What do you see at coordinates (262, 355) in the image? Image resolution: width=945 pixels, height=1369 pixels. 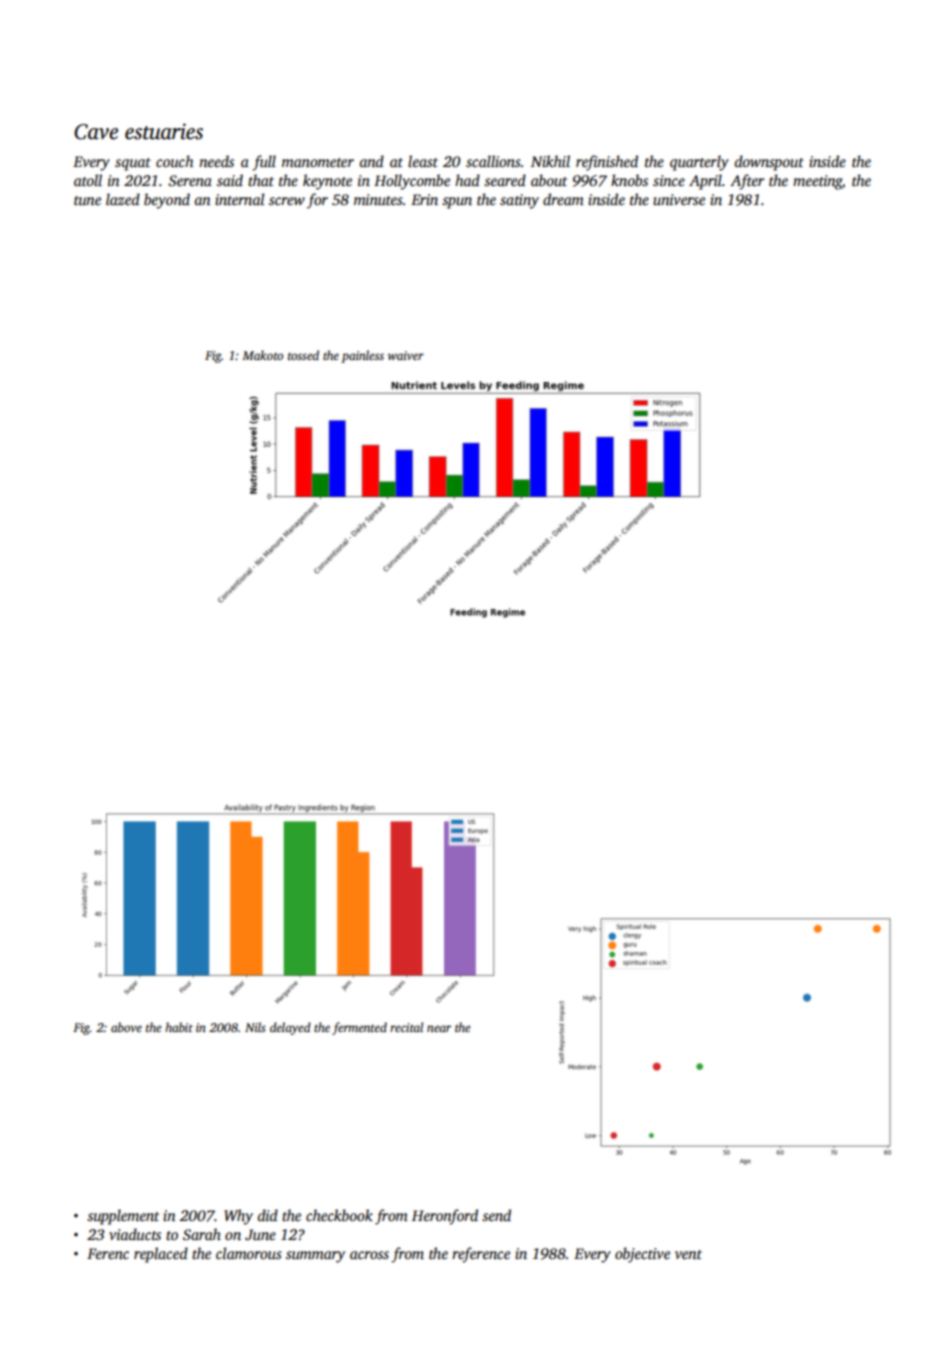 I see `Makoto` at bounding box center [262, 355].
